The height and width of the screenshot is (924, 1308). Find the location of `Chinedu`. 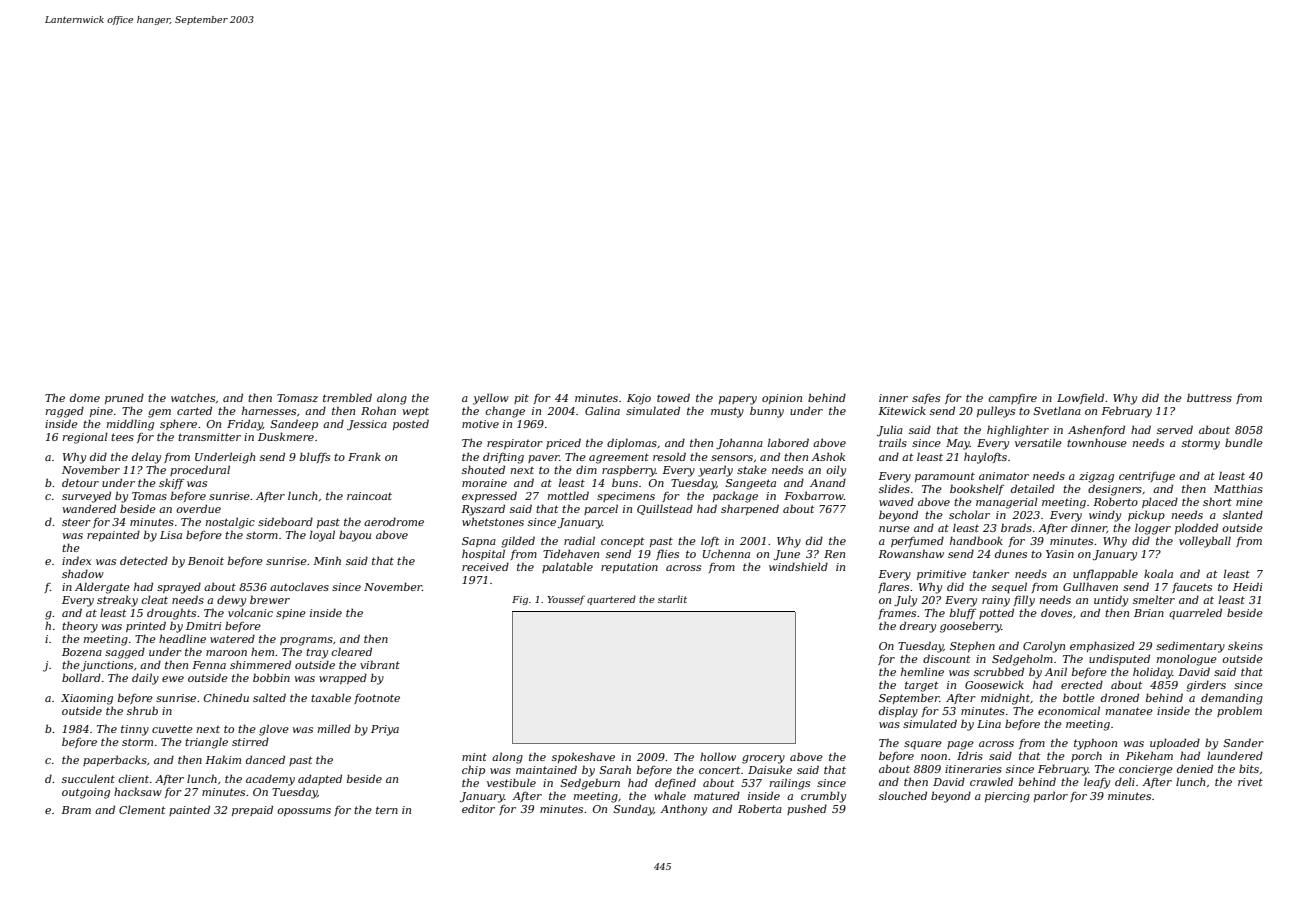

Chinedu is located at coordinates (226, 697).
